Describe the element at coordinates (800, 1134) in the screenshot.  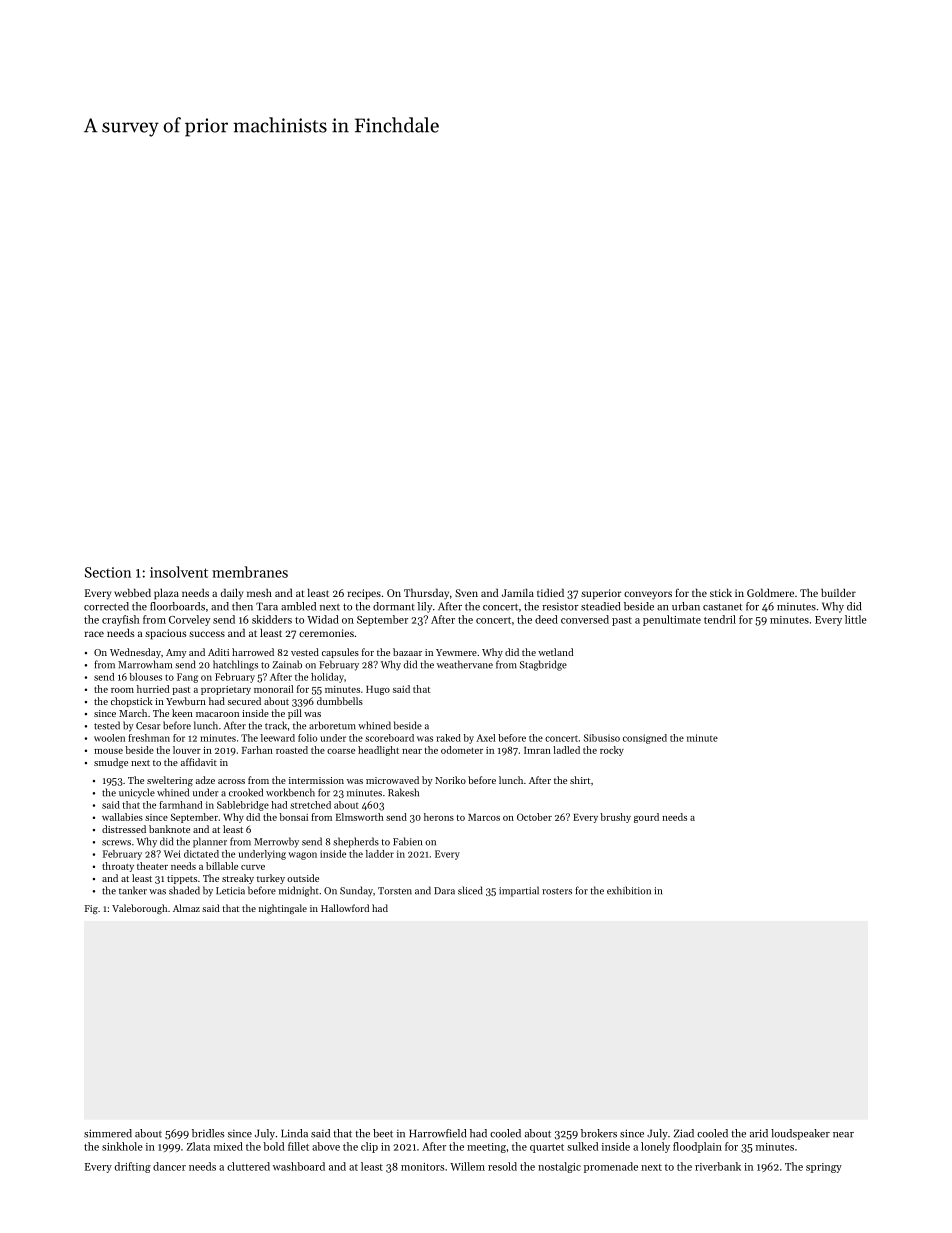
I see `loudspeaker` at that location.
